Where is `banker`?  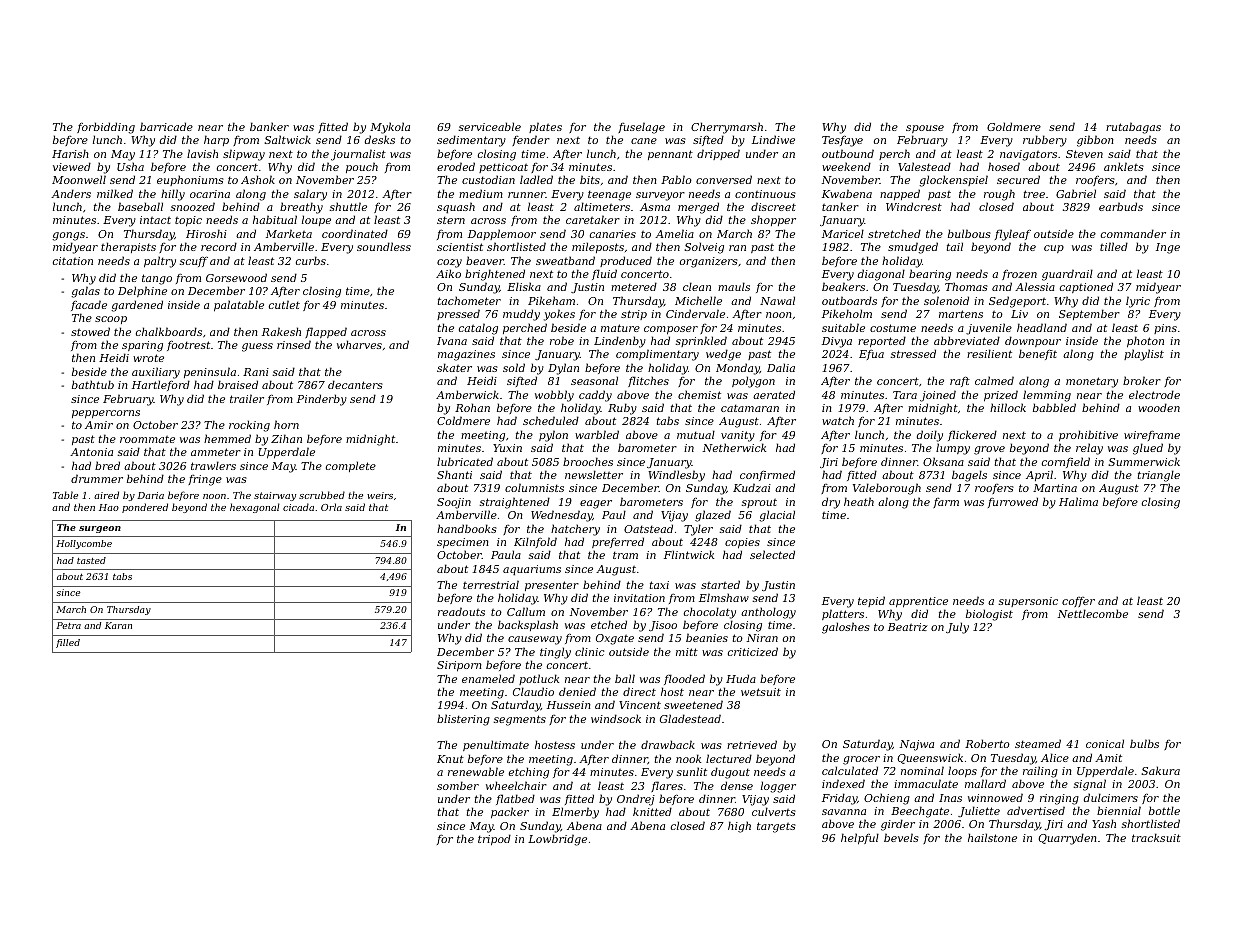 banker is located at coordinates (269, 126).
